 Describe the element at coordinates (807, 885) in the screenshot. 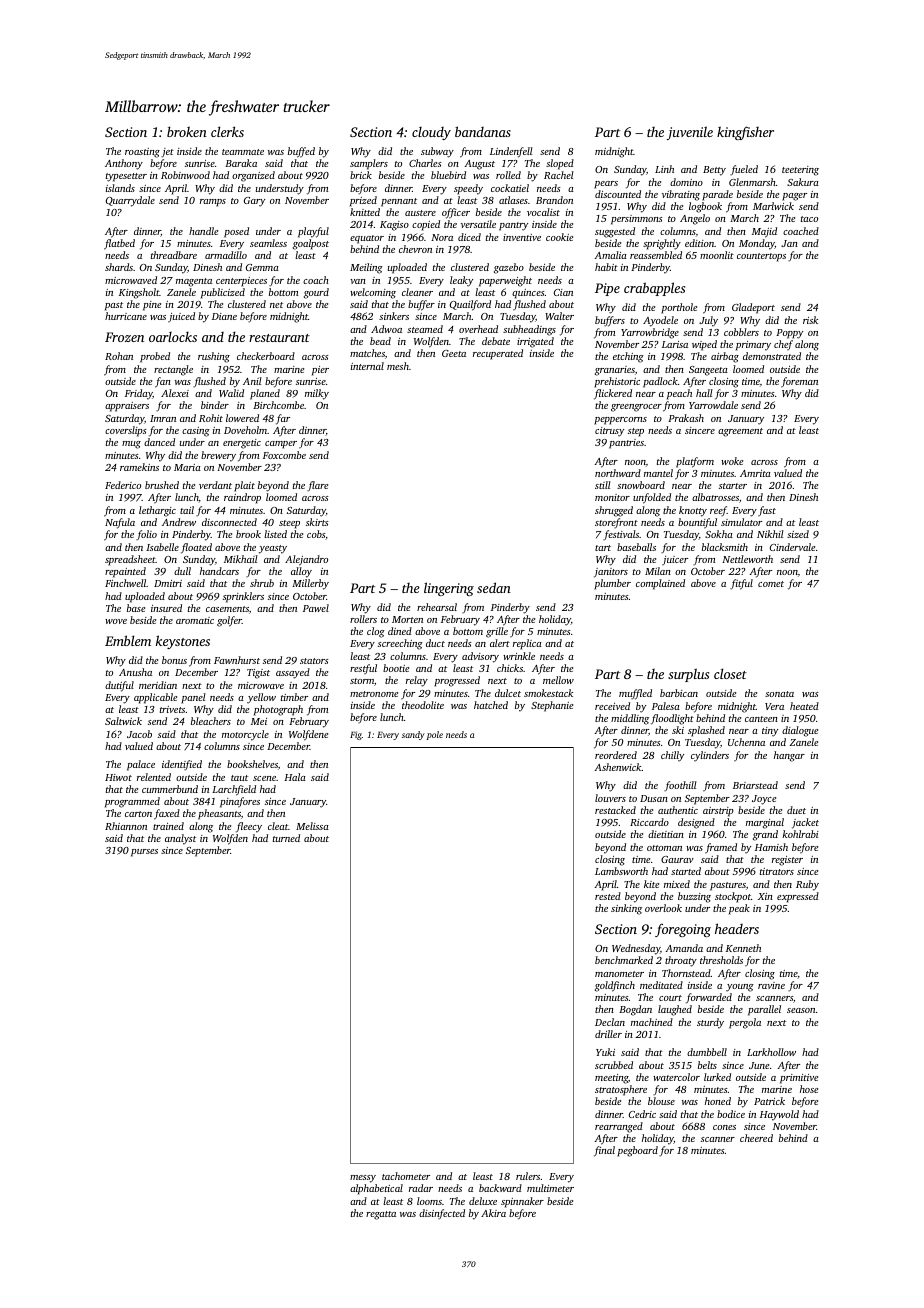

I see `Ruby` at that location.
